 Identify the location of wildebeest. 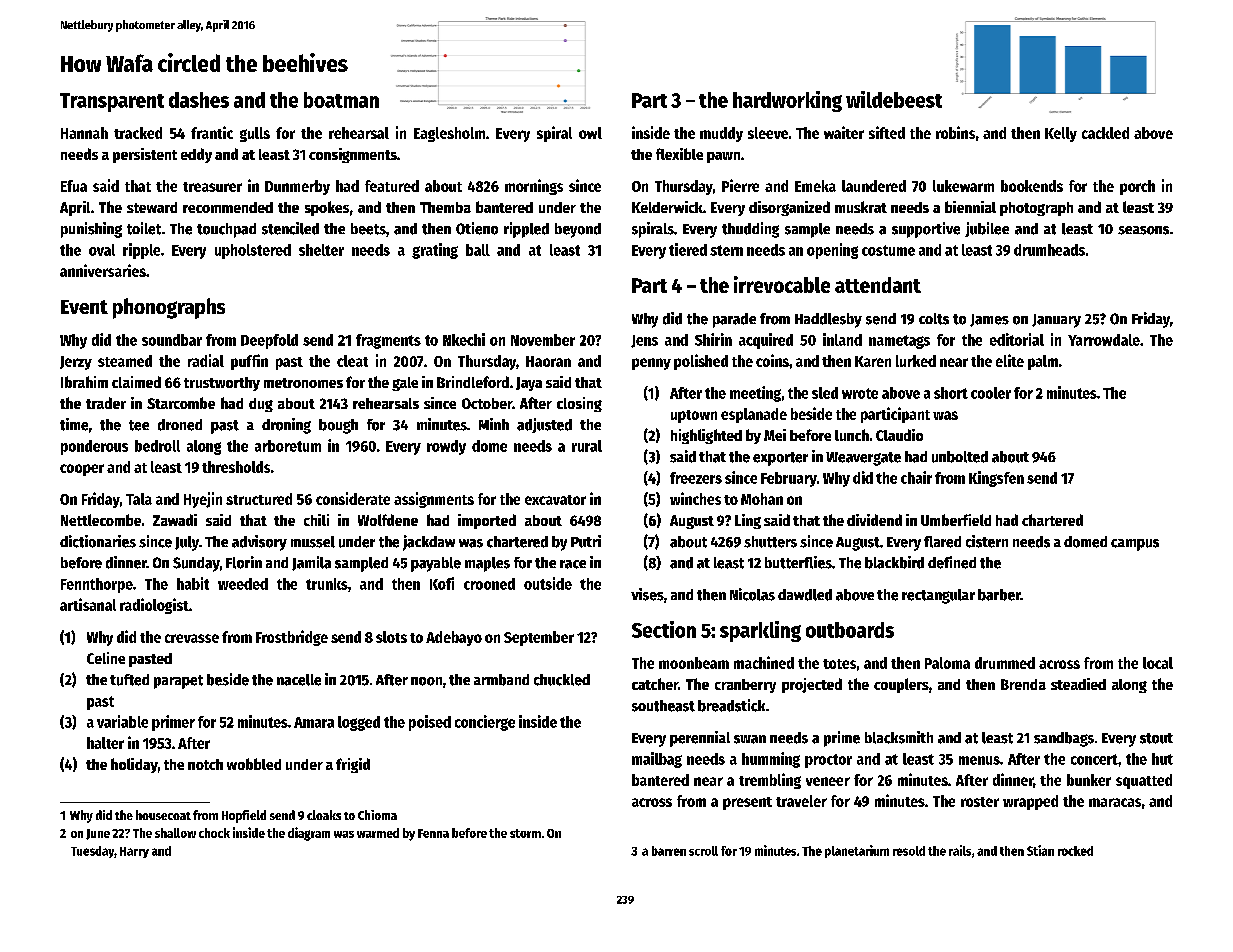
(894, 99).
